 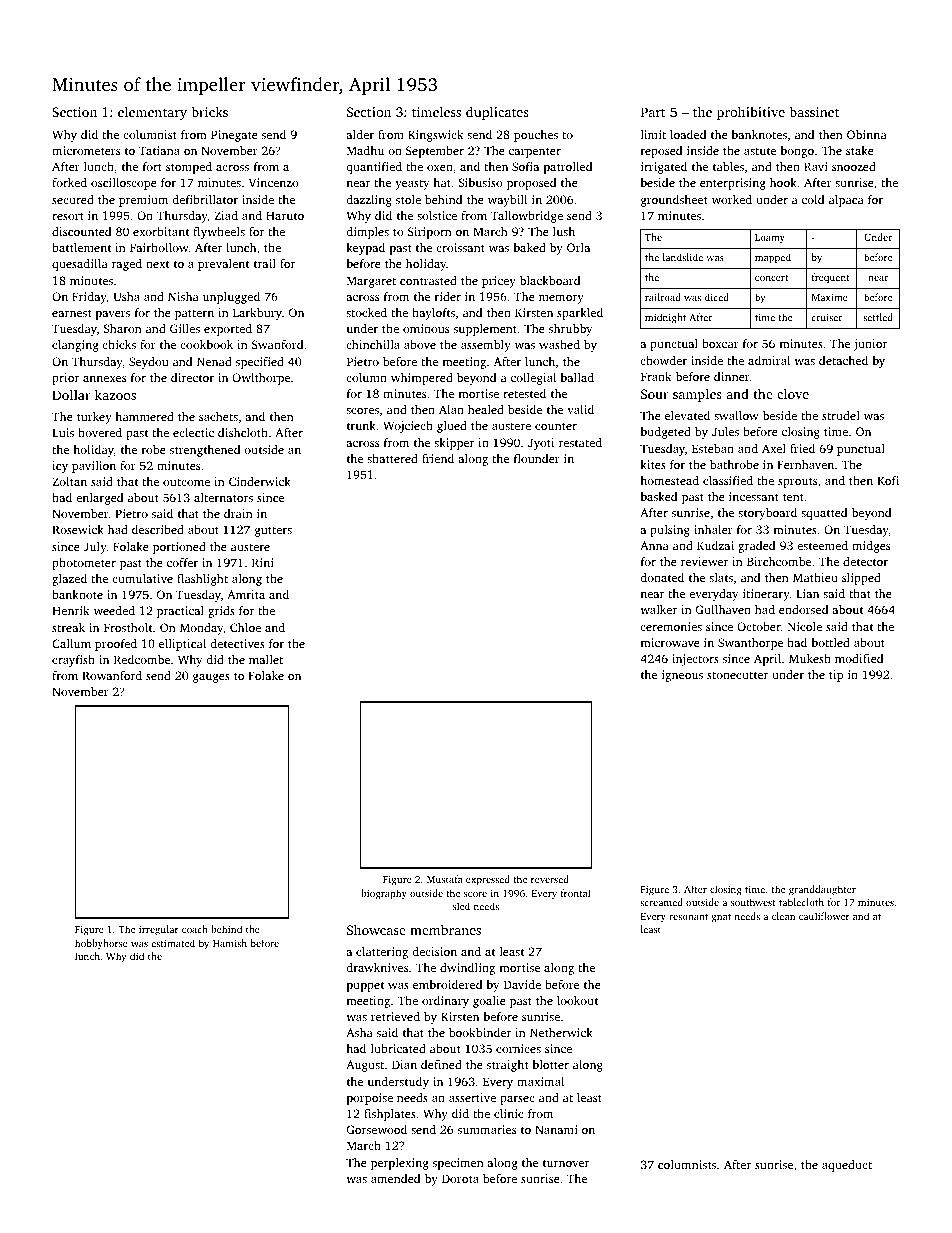 I want to click on Gullhaven, so click(x=723, y=609).
